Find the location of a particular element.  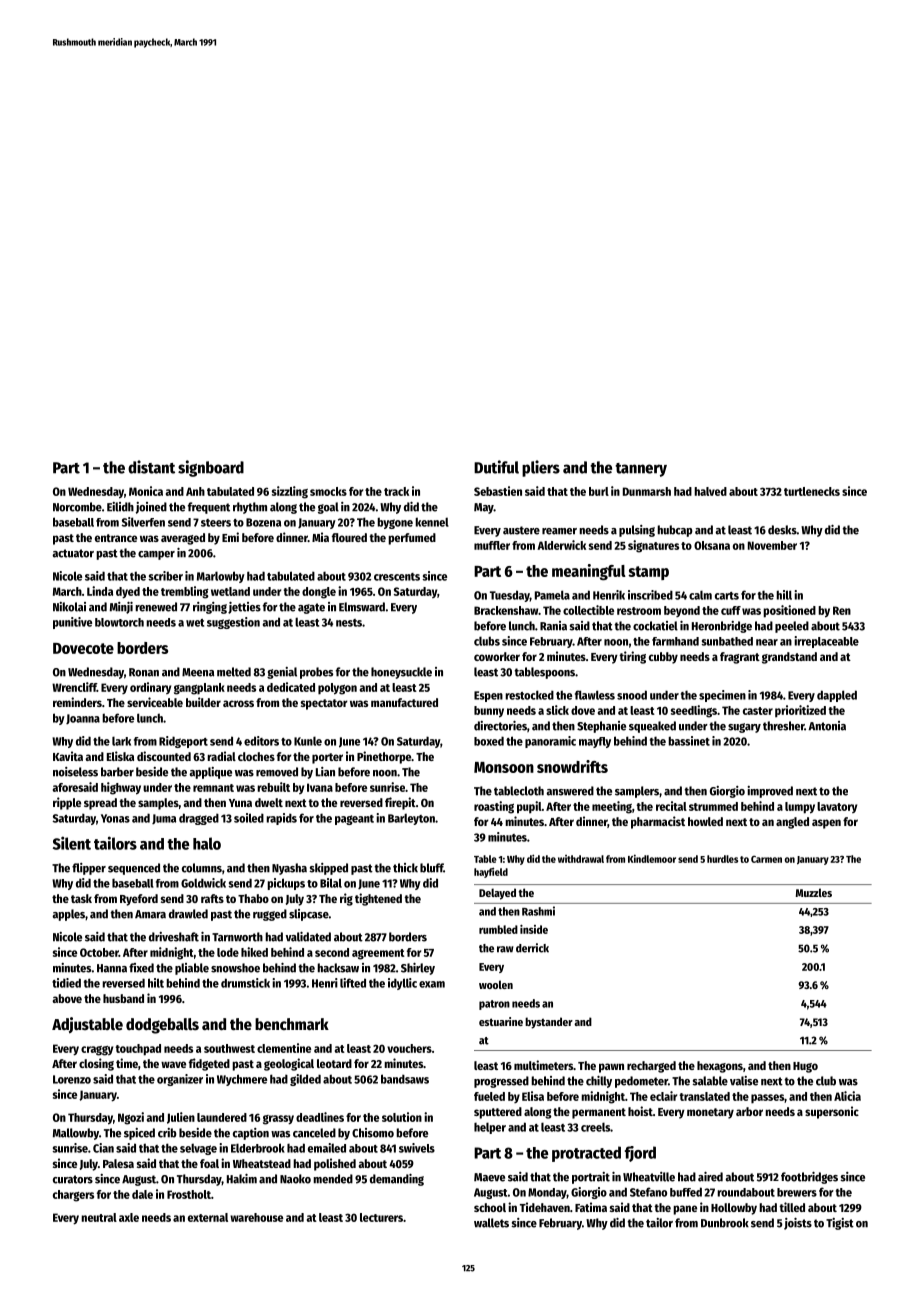

distant is located at coordinates (151, 467).
